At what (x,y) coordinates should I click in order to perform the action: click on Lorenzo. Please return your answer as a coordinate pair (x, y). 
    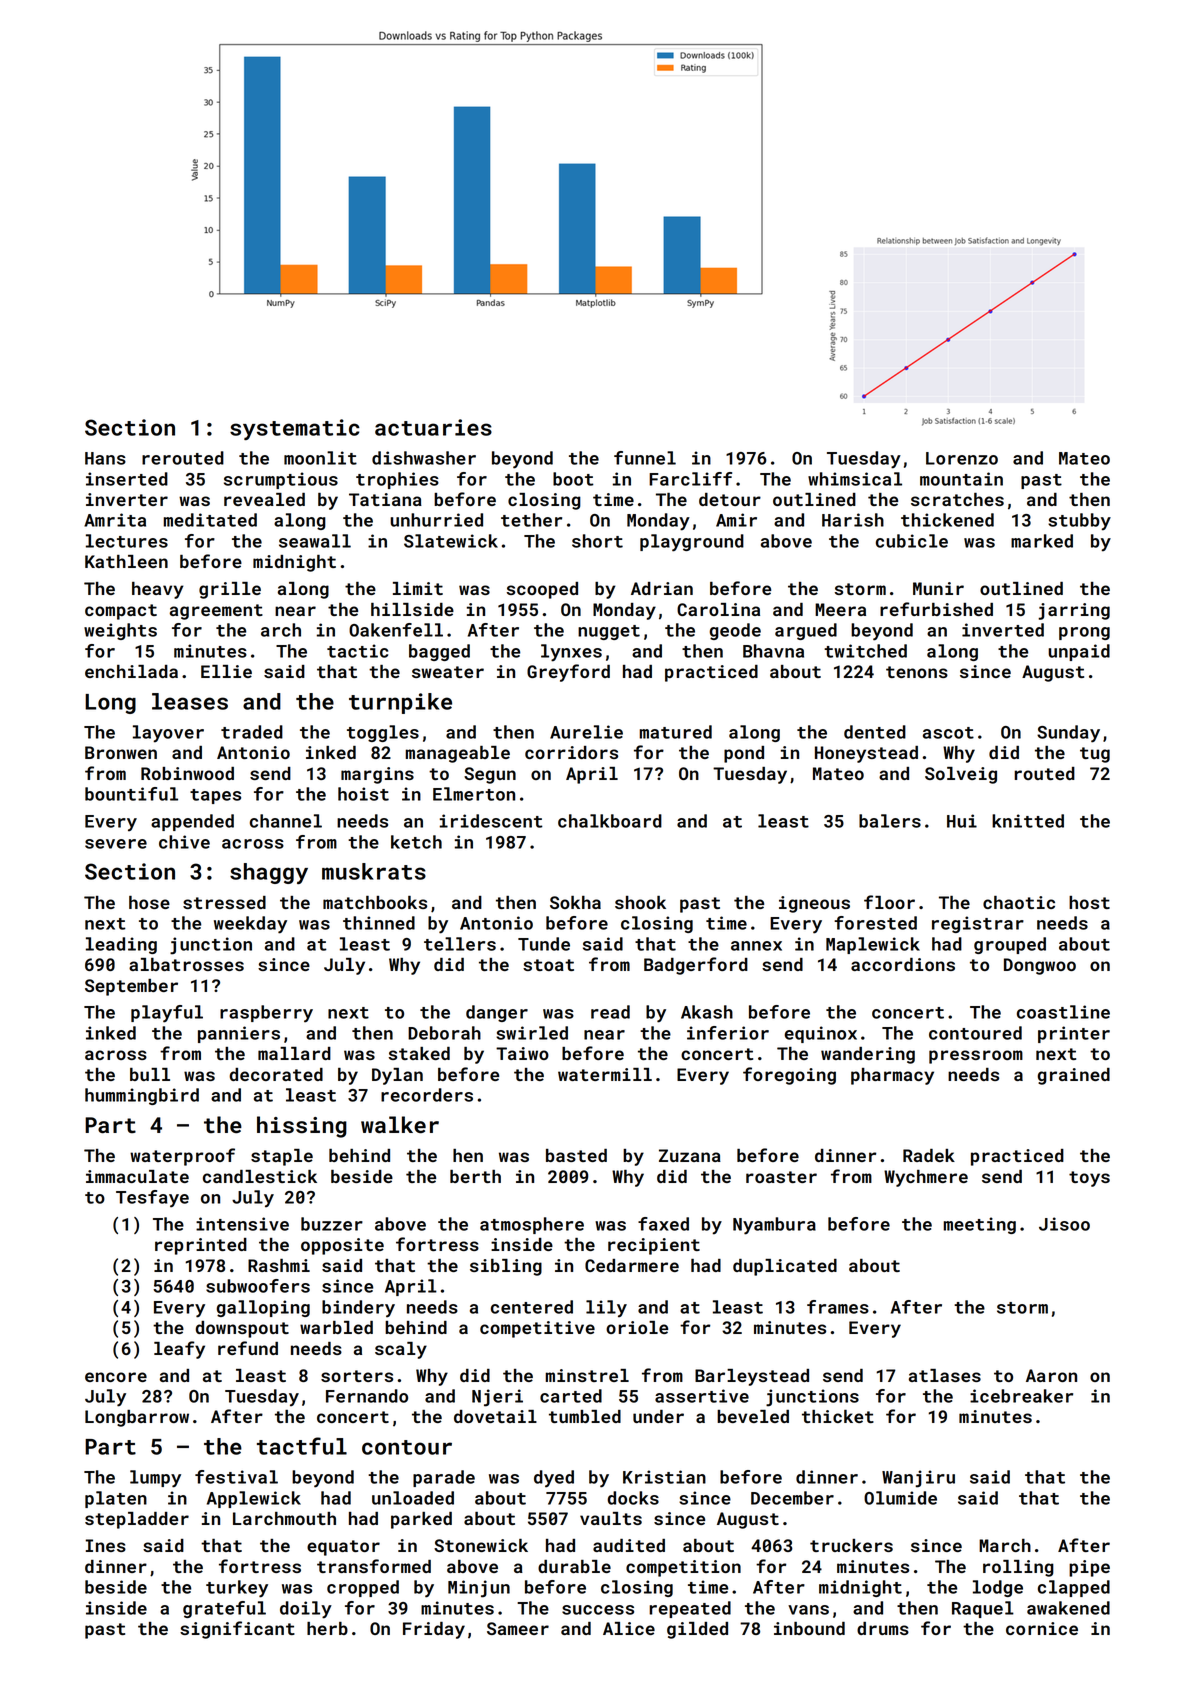
    Looking at the image, I should click on (962, 458).
